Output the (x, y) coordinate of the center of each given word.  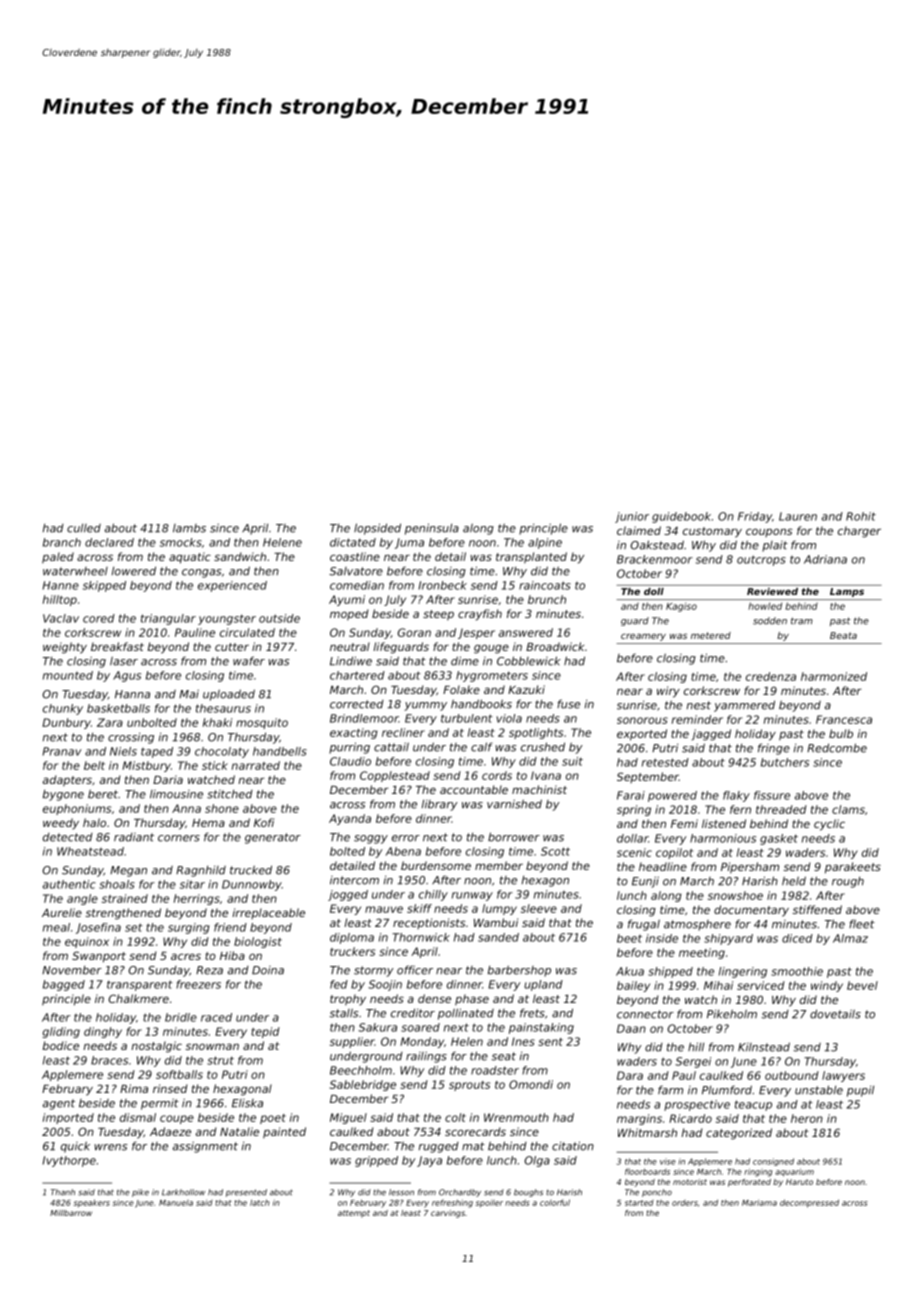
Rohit (861, 516)
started (639, 1203)
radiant (134, 837)
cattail (391, 747)
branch (62, 542)
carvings (448, 1214)
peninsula (432, 529)
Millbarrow (71, 1213)
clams (848, 809)
